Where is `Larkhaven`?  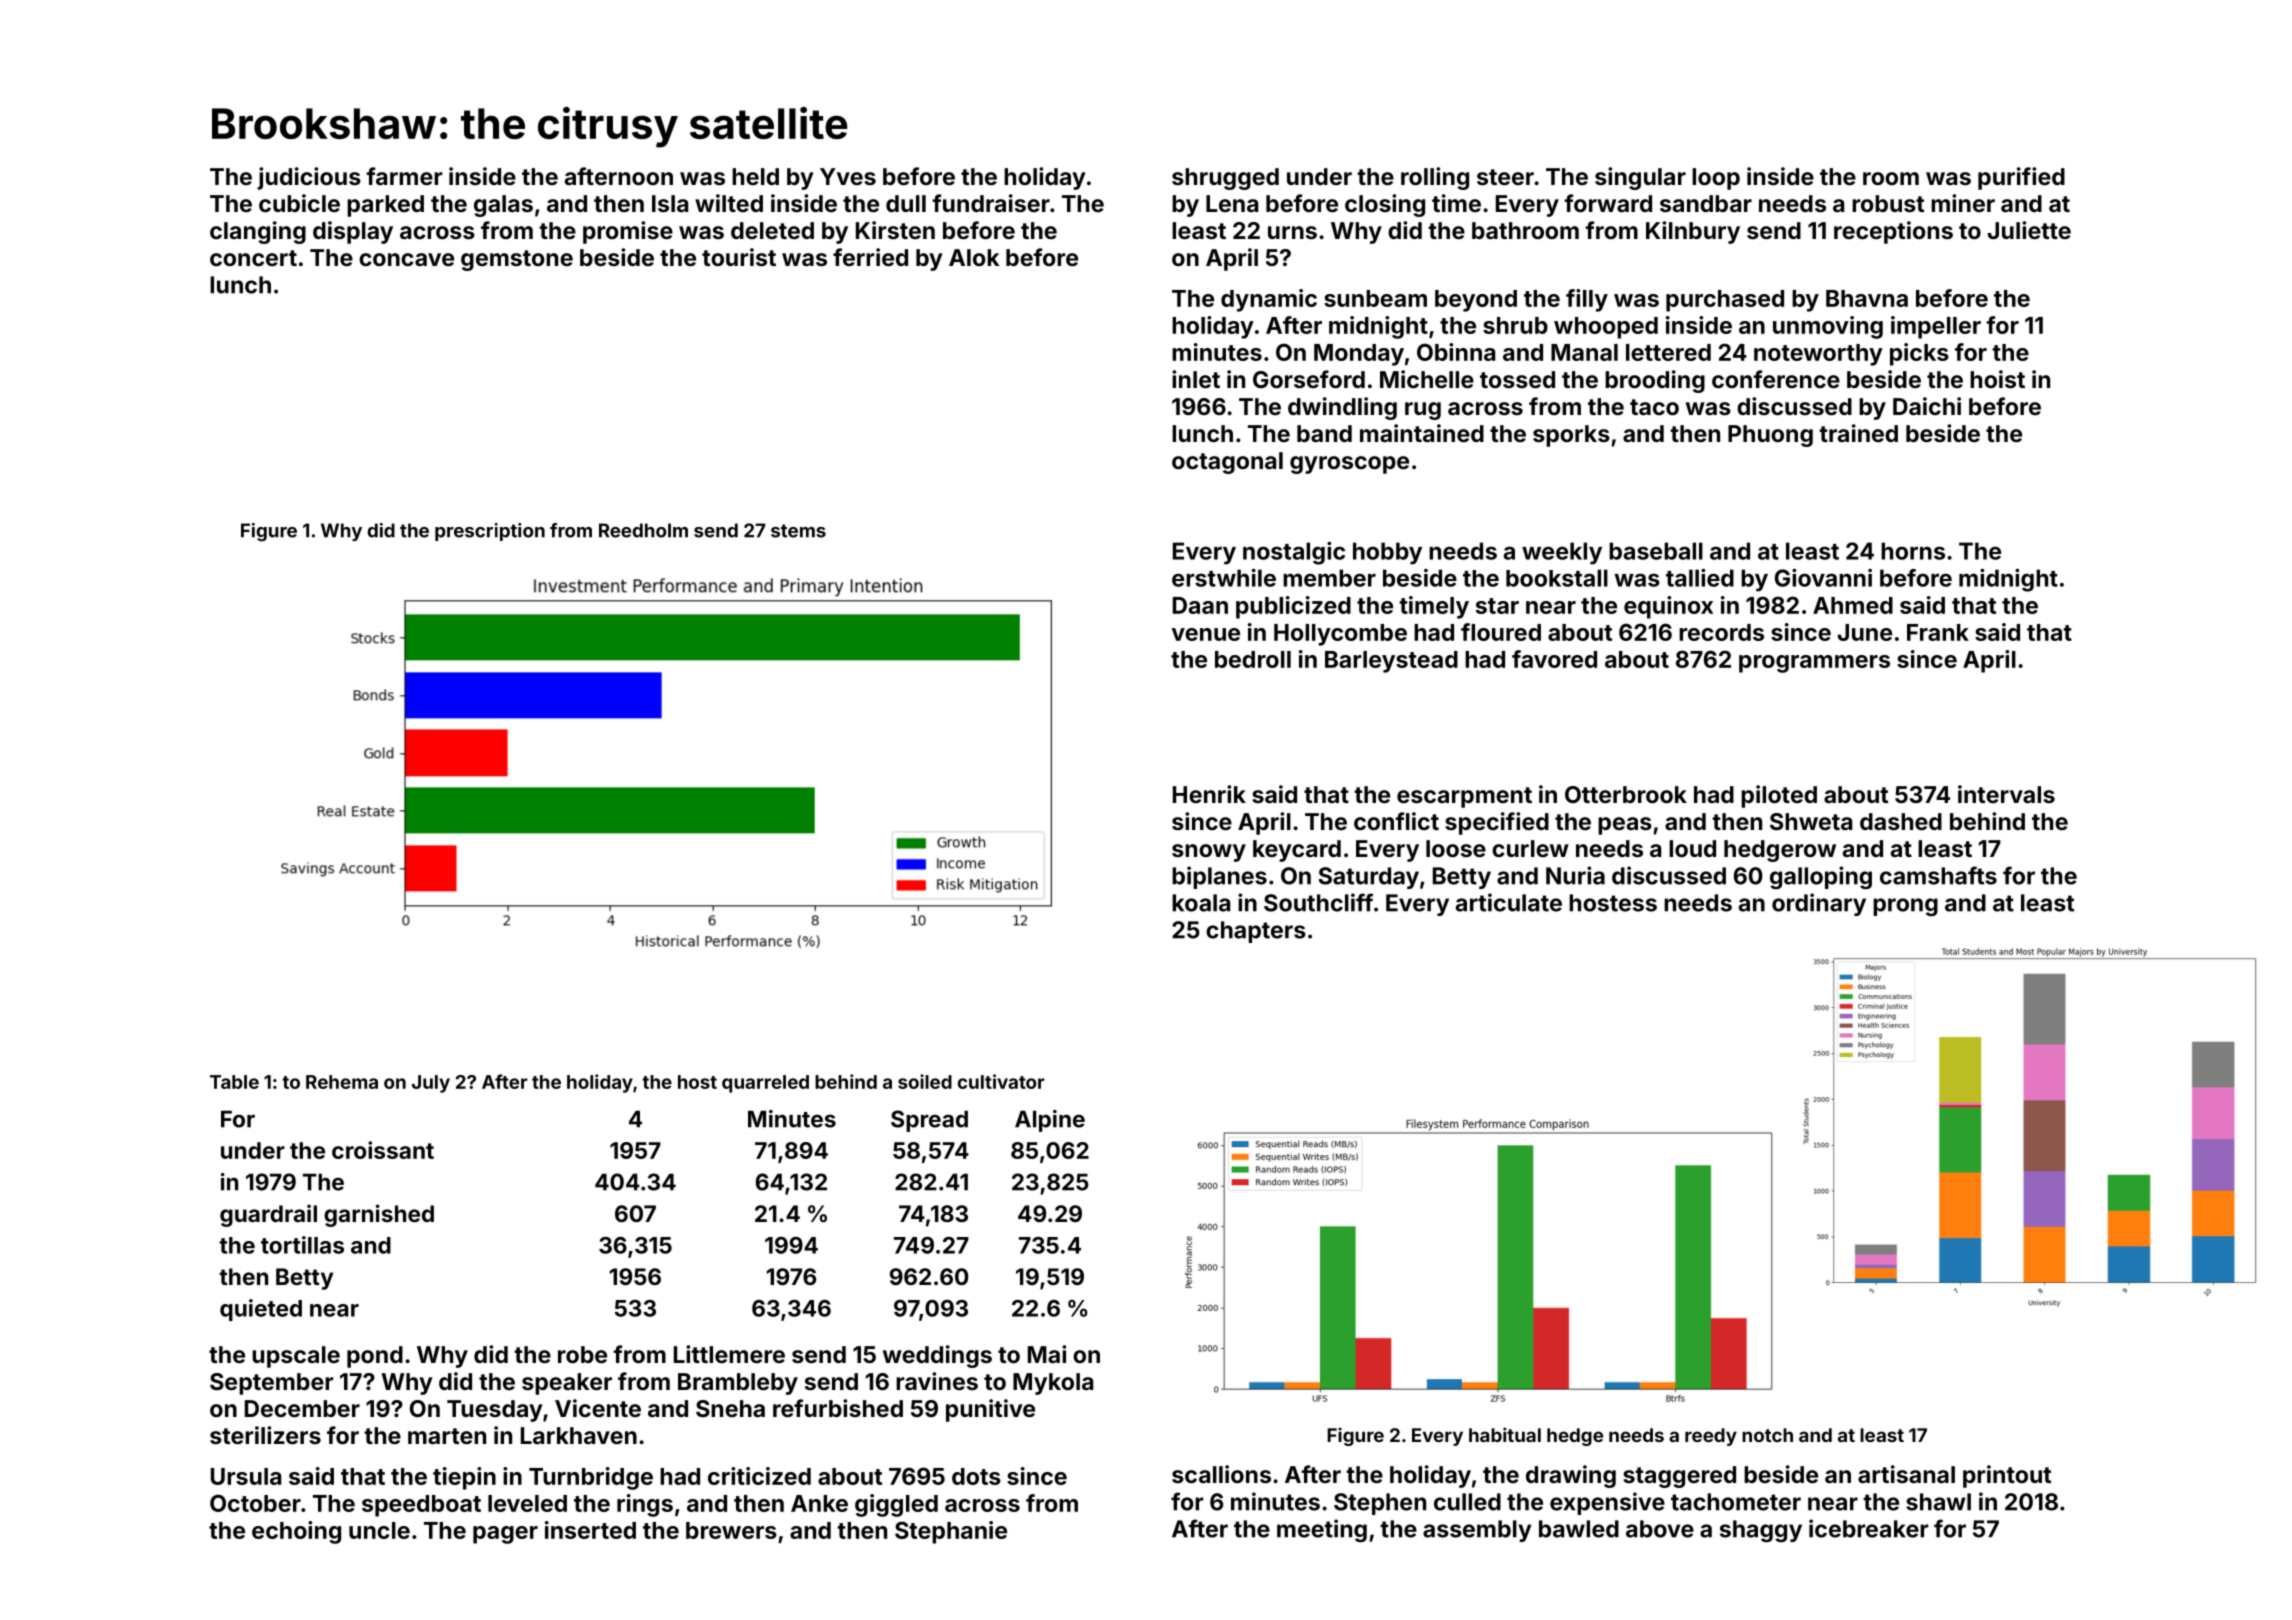
Larkhaven is located at coordinates (579, 1435).
